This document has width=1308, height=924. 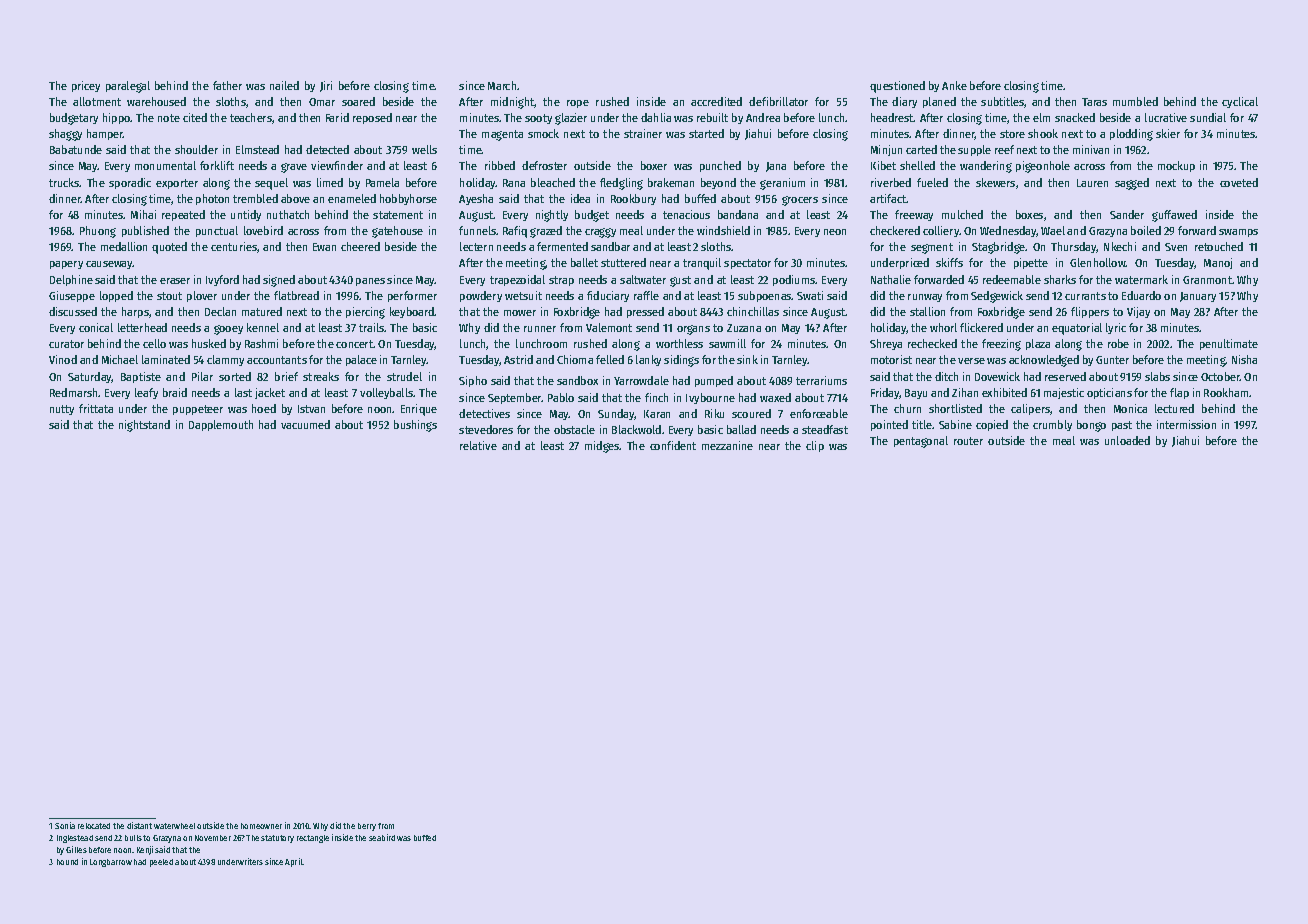 What do you see at coordinates (221, 425) in the document?
I see `Dapplemouth` at bounding box center [221, 425].
